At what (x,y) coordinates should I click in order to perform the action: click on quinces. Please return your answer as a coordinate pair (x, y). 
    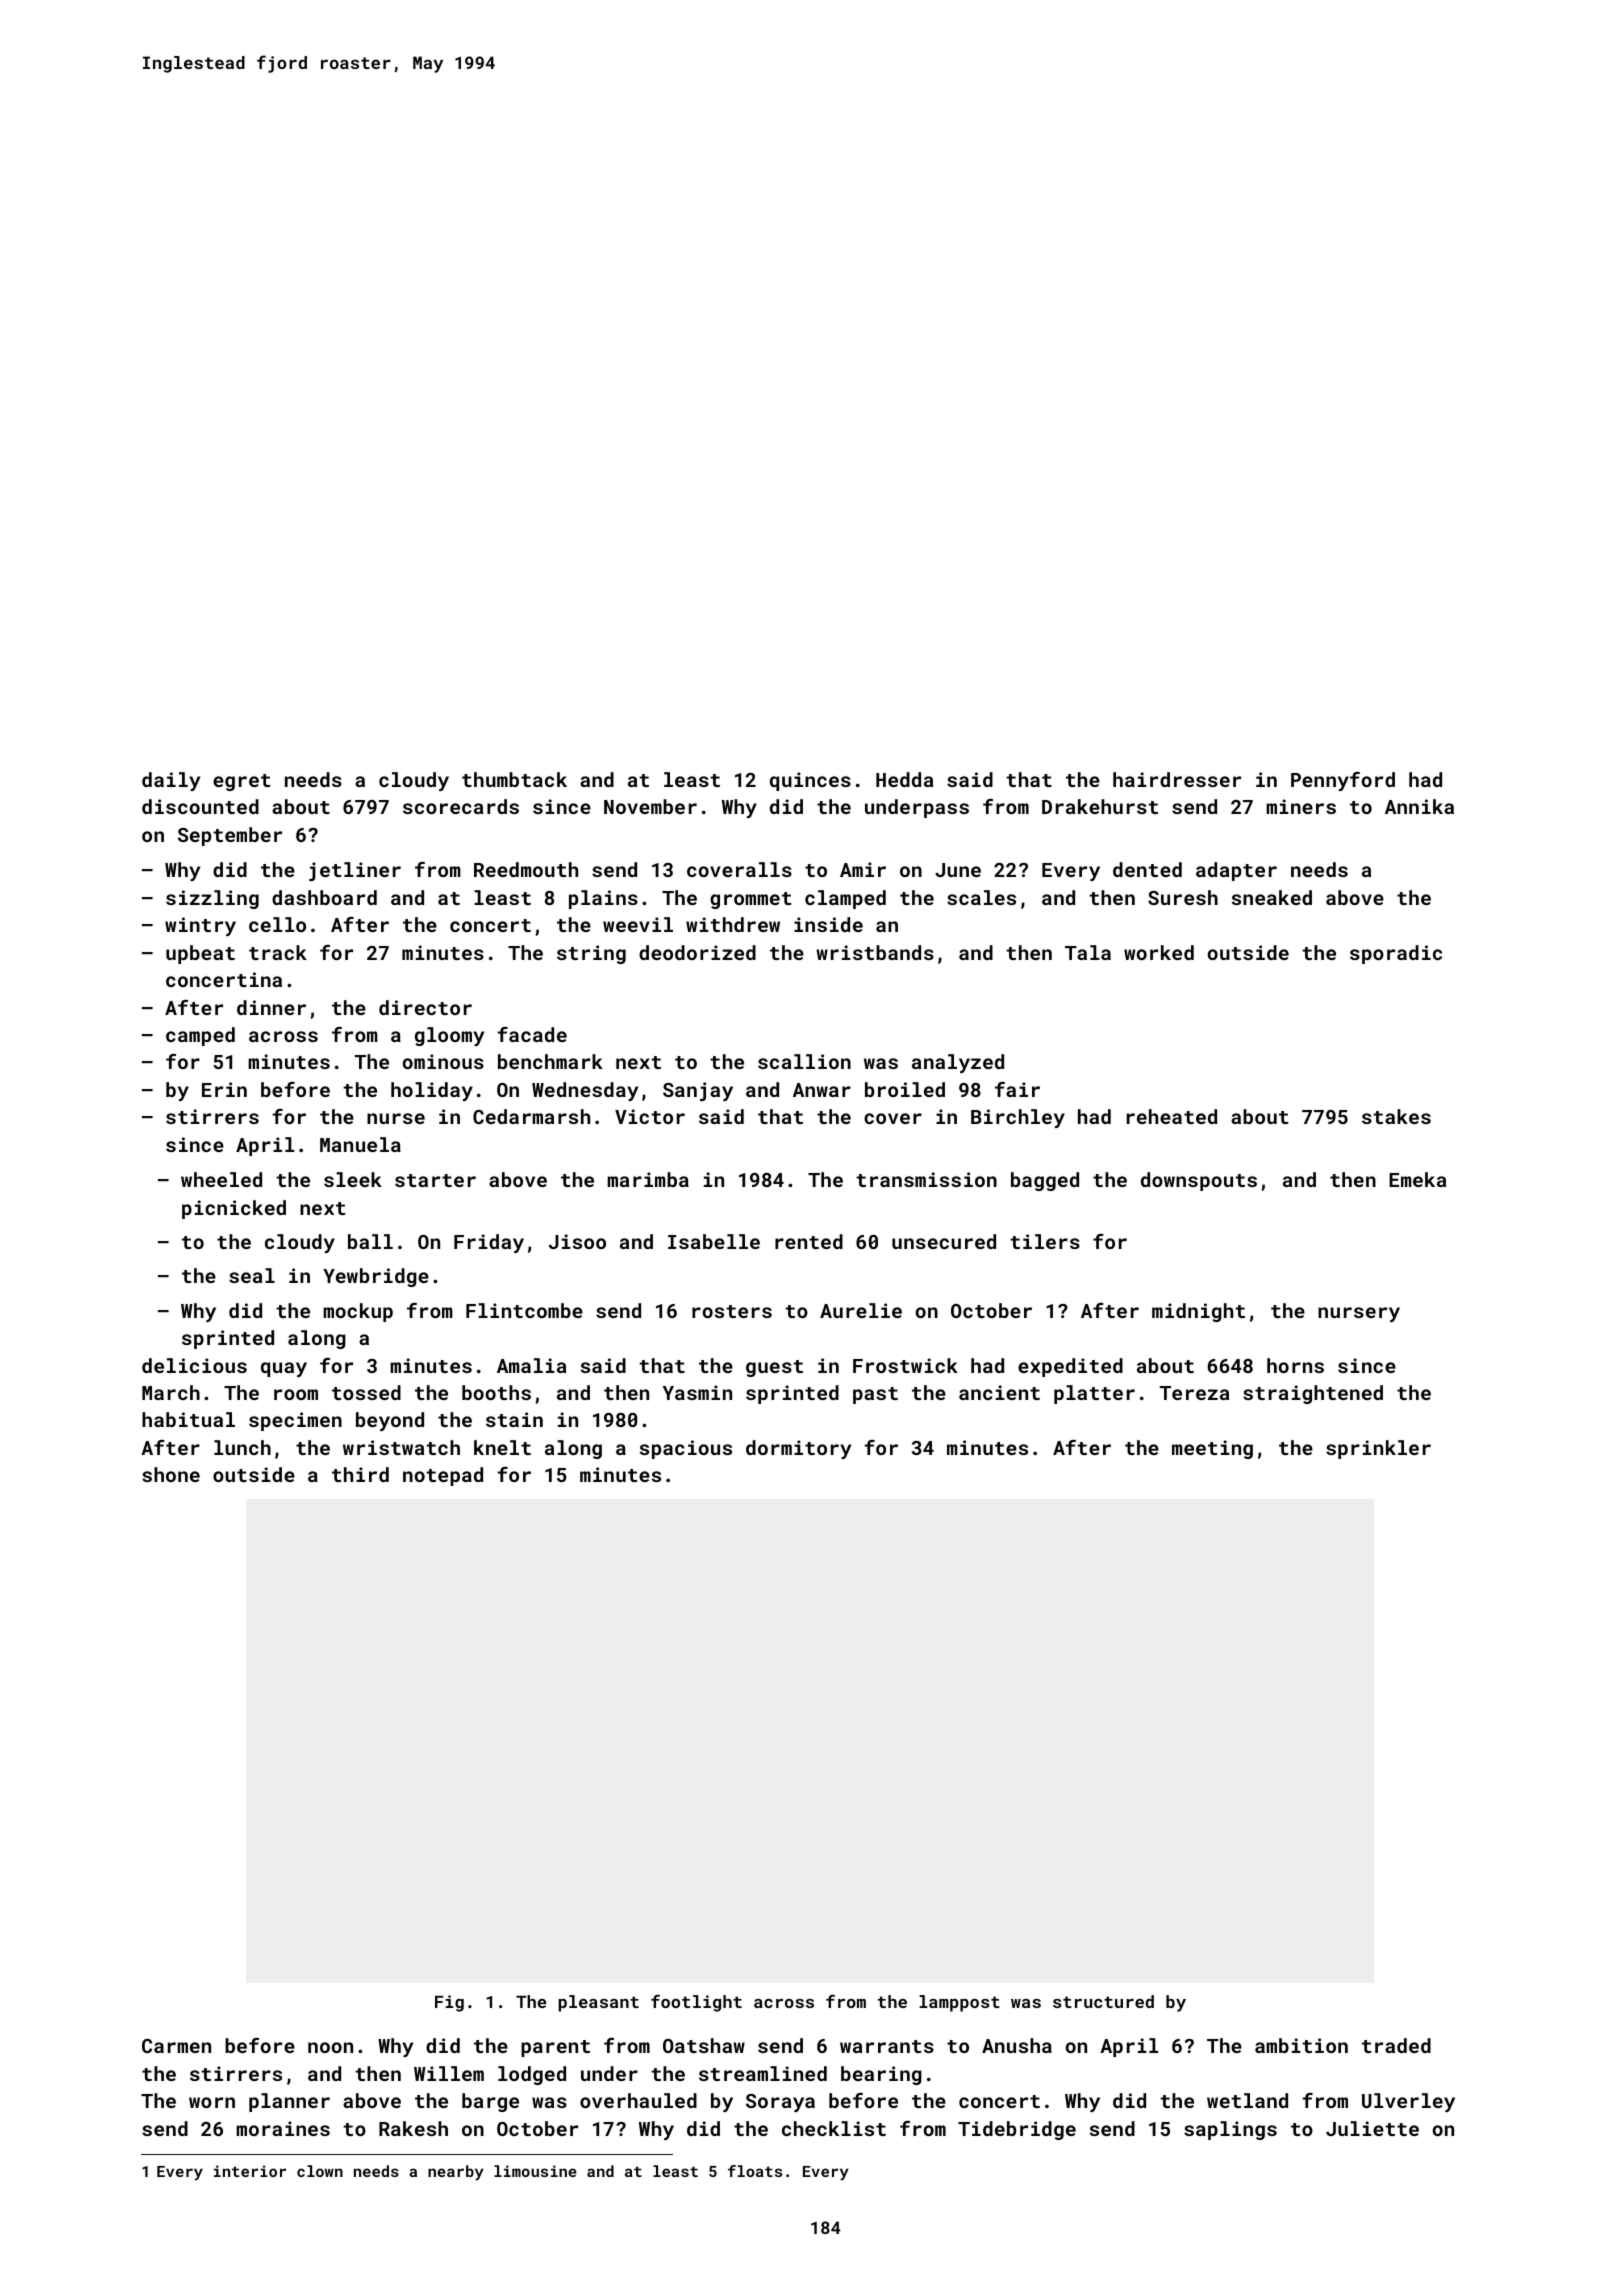
    Looking at the image, I should click on (810, 781).
